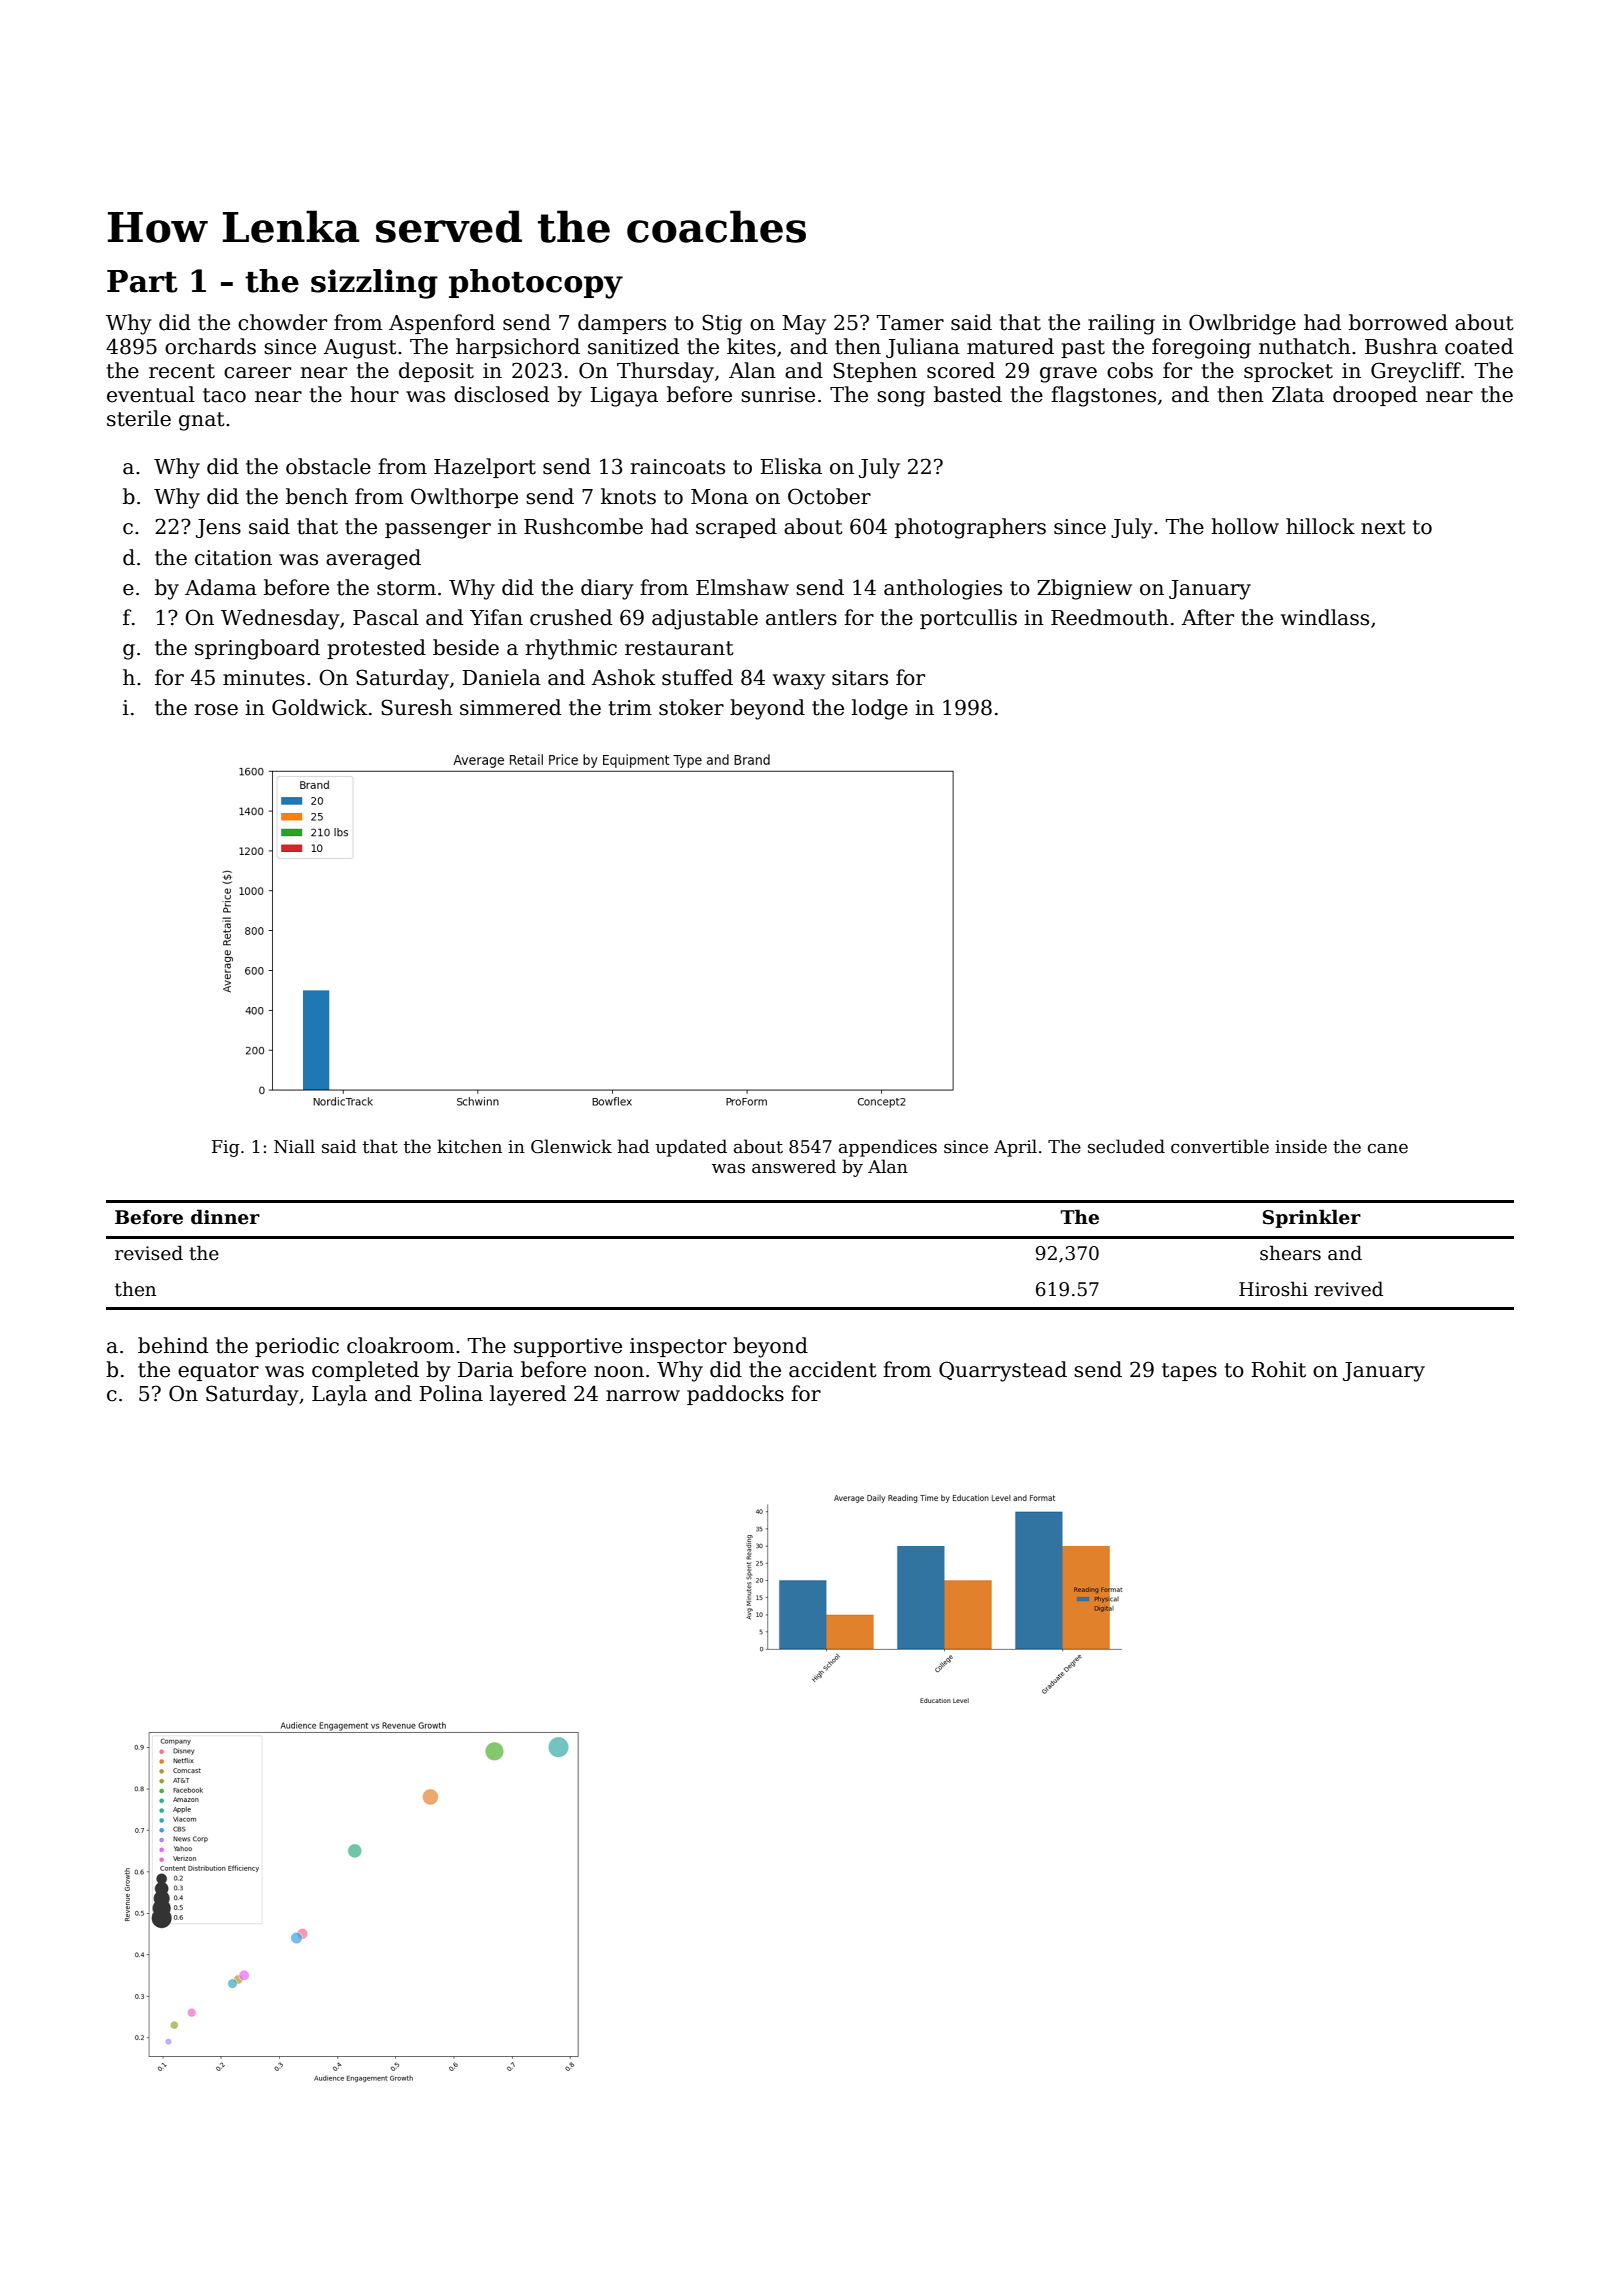 Image resolution: width=1620 pixels, height=2292 pixels. What do you see at coordinates (630, 708) in the document?
I see `trim` at bounding box center [630, 708].
